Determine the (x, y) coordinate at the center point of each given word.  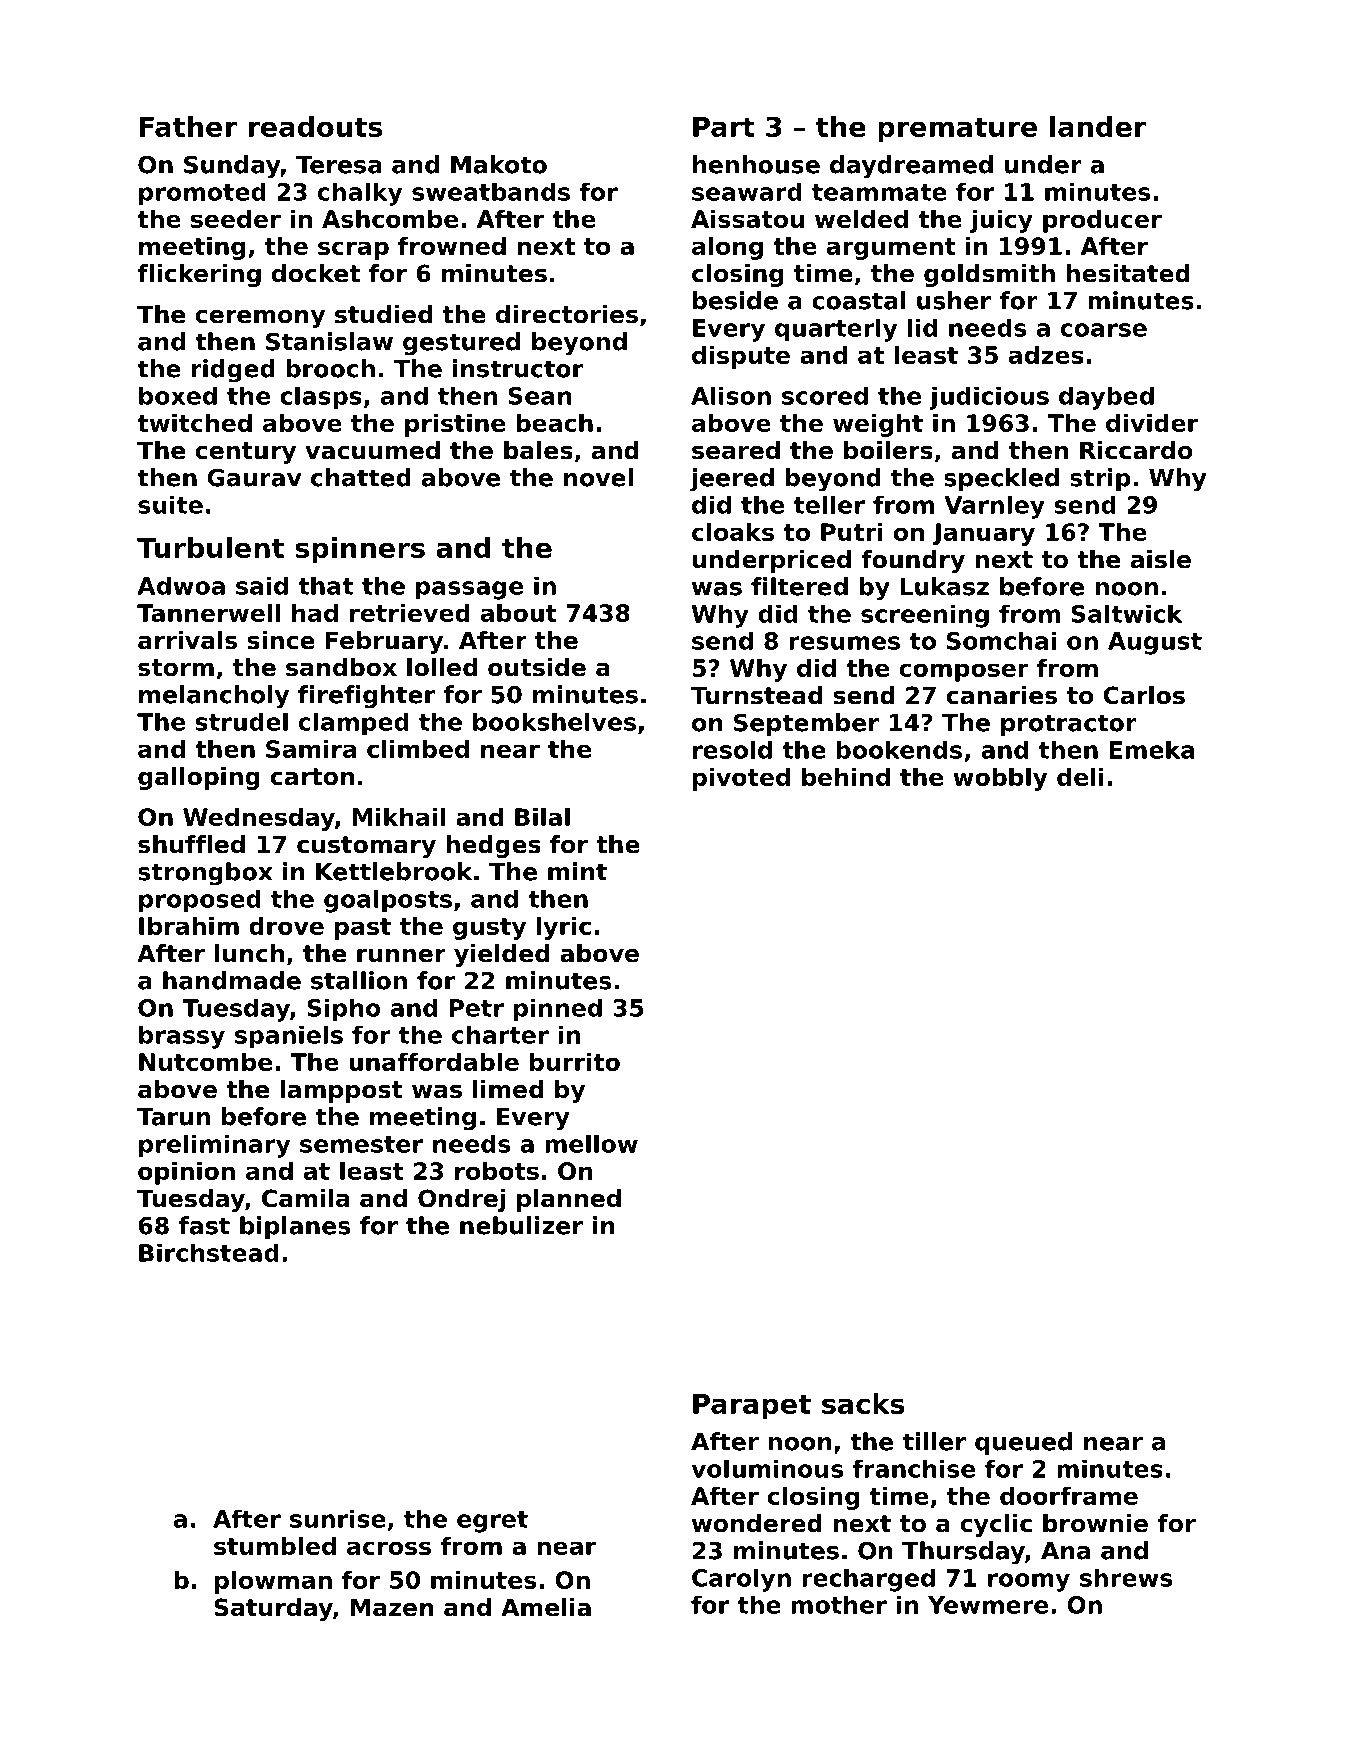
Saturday (273, 1609)
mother (839, 1604)
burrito (575, 1062)
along (727, 248)
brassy (182, 1037)
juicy (1001, 221)
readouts (315, 126)
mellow (591, 1144)
